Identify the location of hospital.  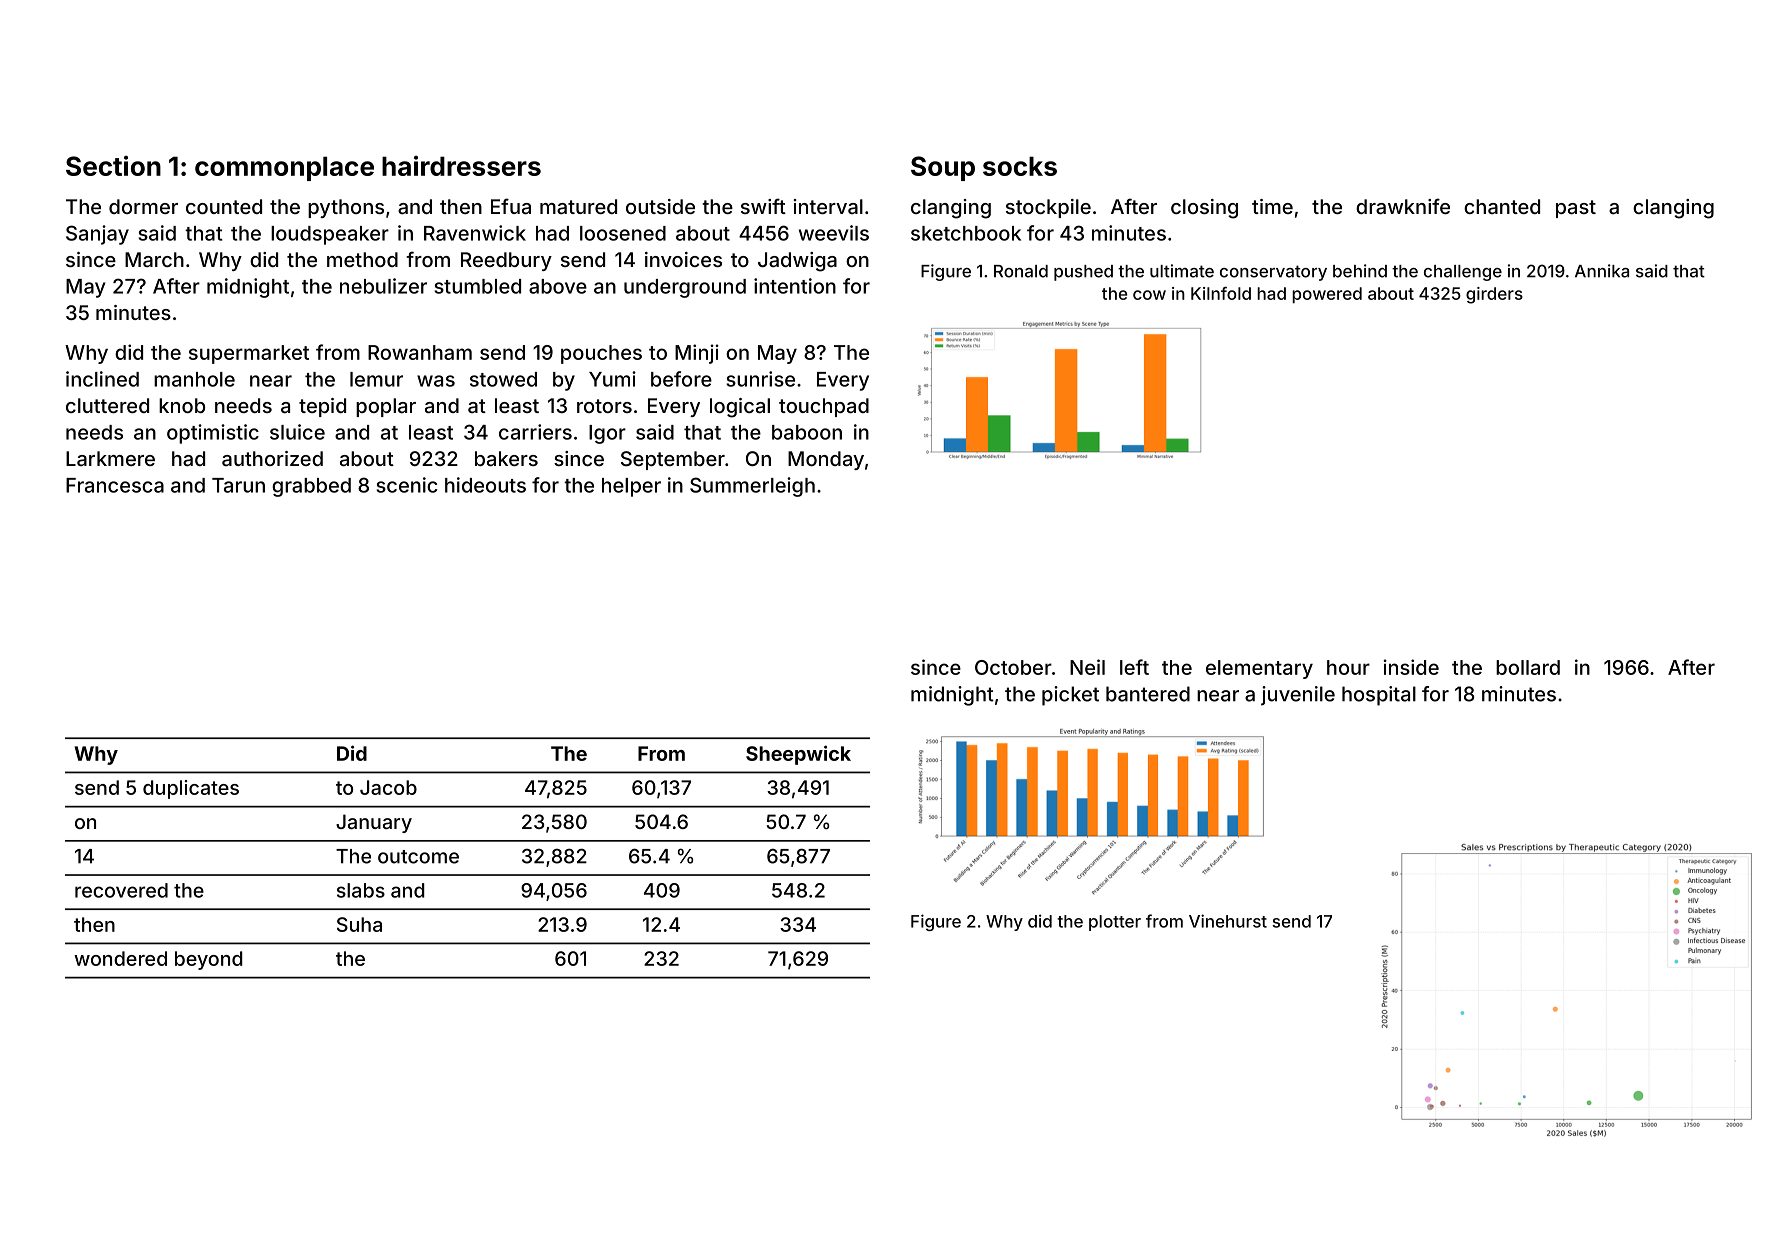
(1379, 696).
